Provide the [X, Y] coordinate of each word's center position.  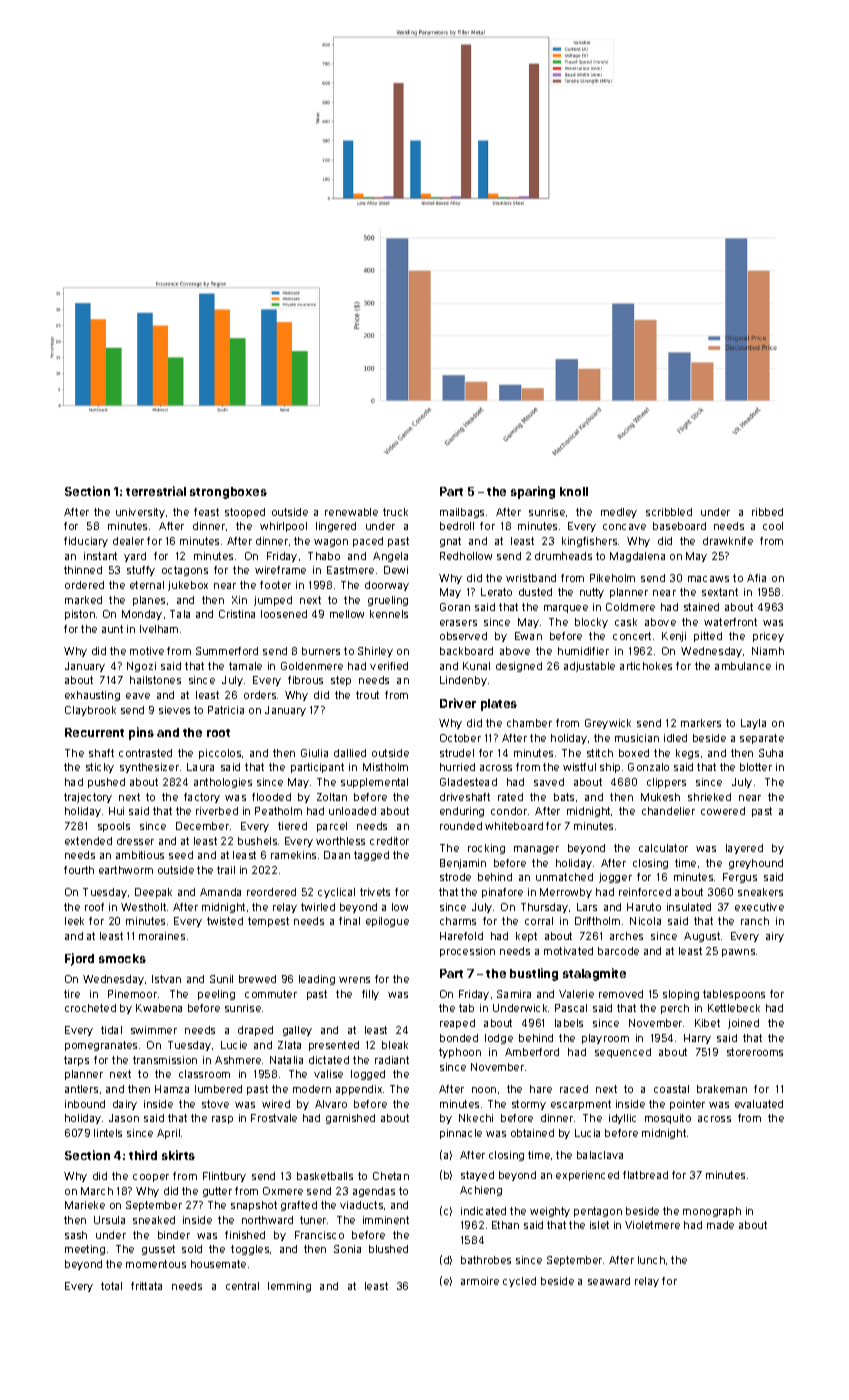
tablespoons [734, 995]
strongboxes [228, 493]
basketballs [325, 1176]
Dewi [396, 570]
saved [549, 782]
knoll [574, 491]
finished [245, 1235]
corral [539, 921]
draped [255, 1031]
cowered [723, 811]
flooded [271, 797]
